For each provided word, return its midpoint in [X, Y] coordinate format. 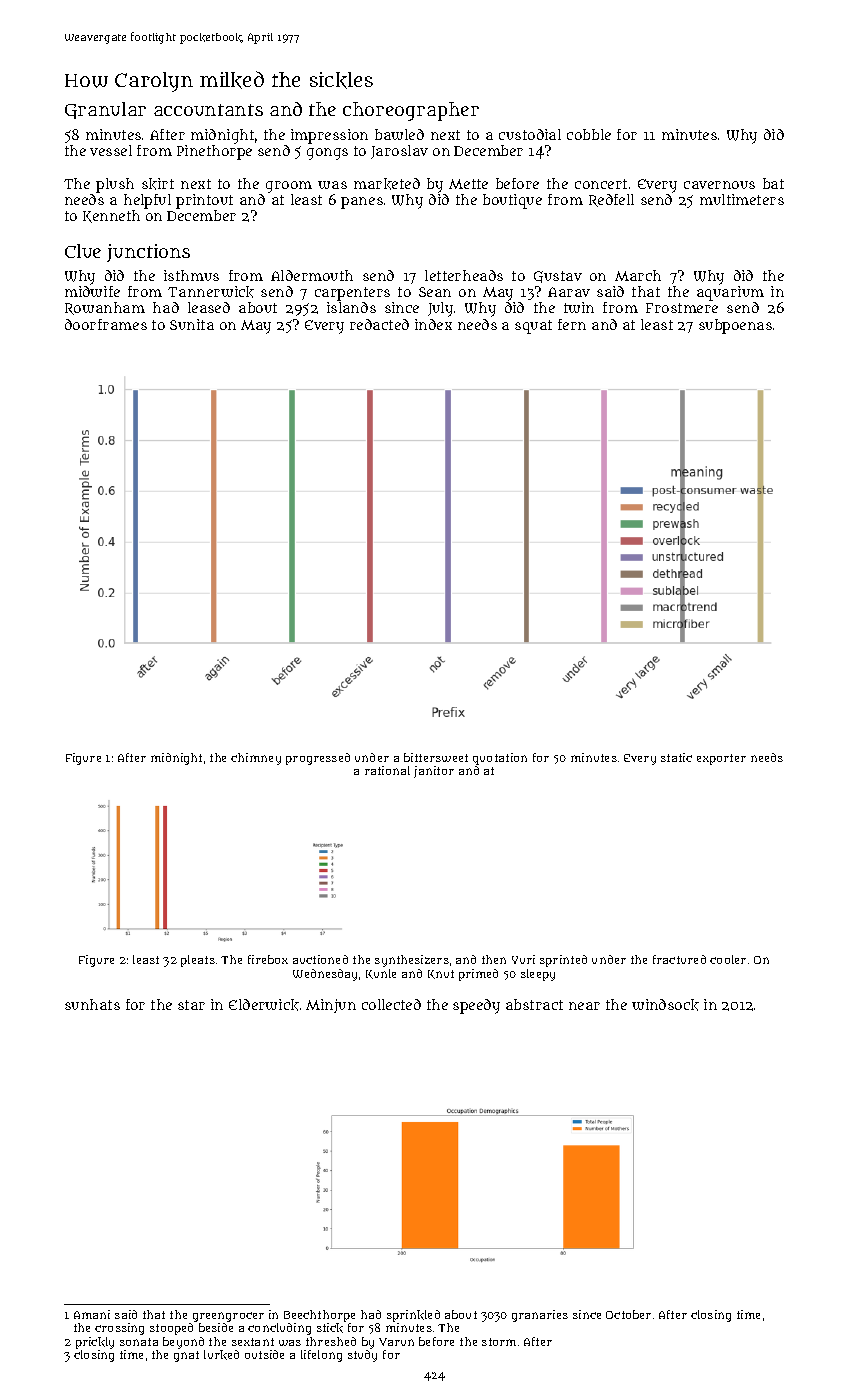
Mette [468, 184]
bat [773, 183]
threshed [331, 1341]
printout [204, 201]
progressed [318, 759]
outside [264, 1354]
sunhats [92, 1004]
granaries [540, 1316]
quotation [500, 759]
